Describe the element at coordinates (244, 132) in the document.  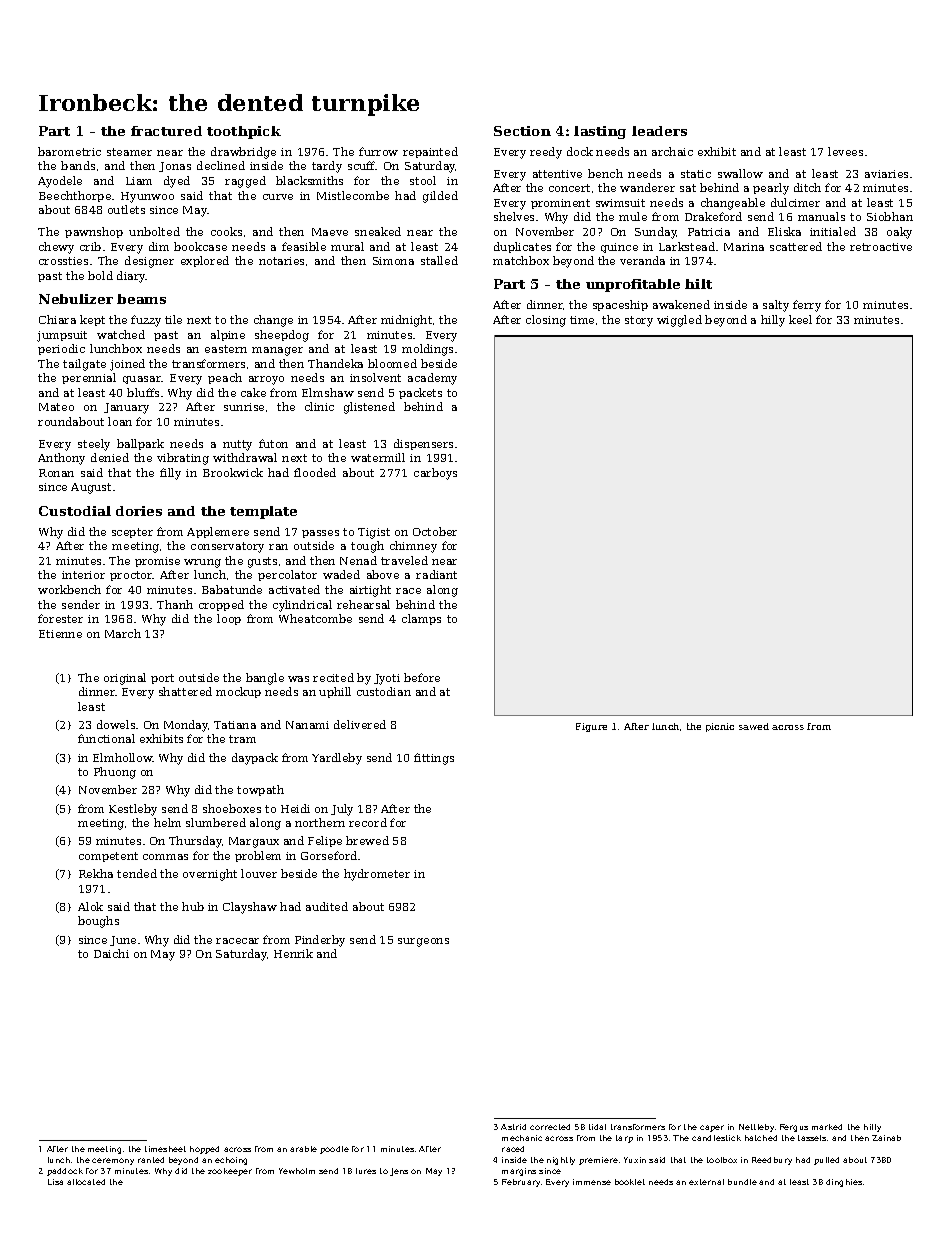
I see `toothpick` at that location.
